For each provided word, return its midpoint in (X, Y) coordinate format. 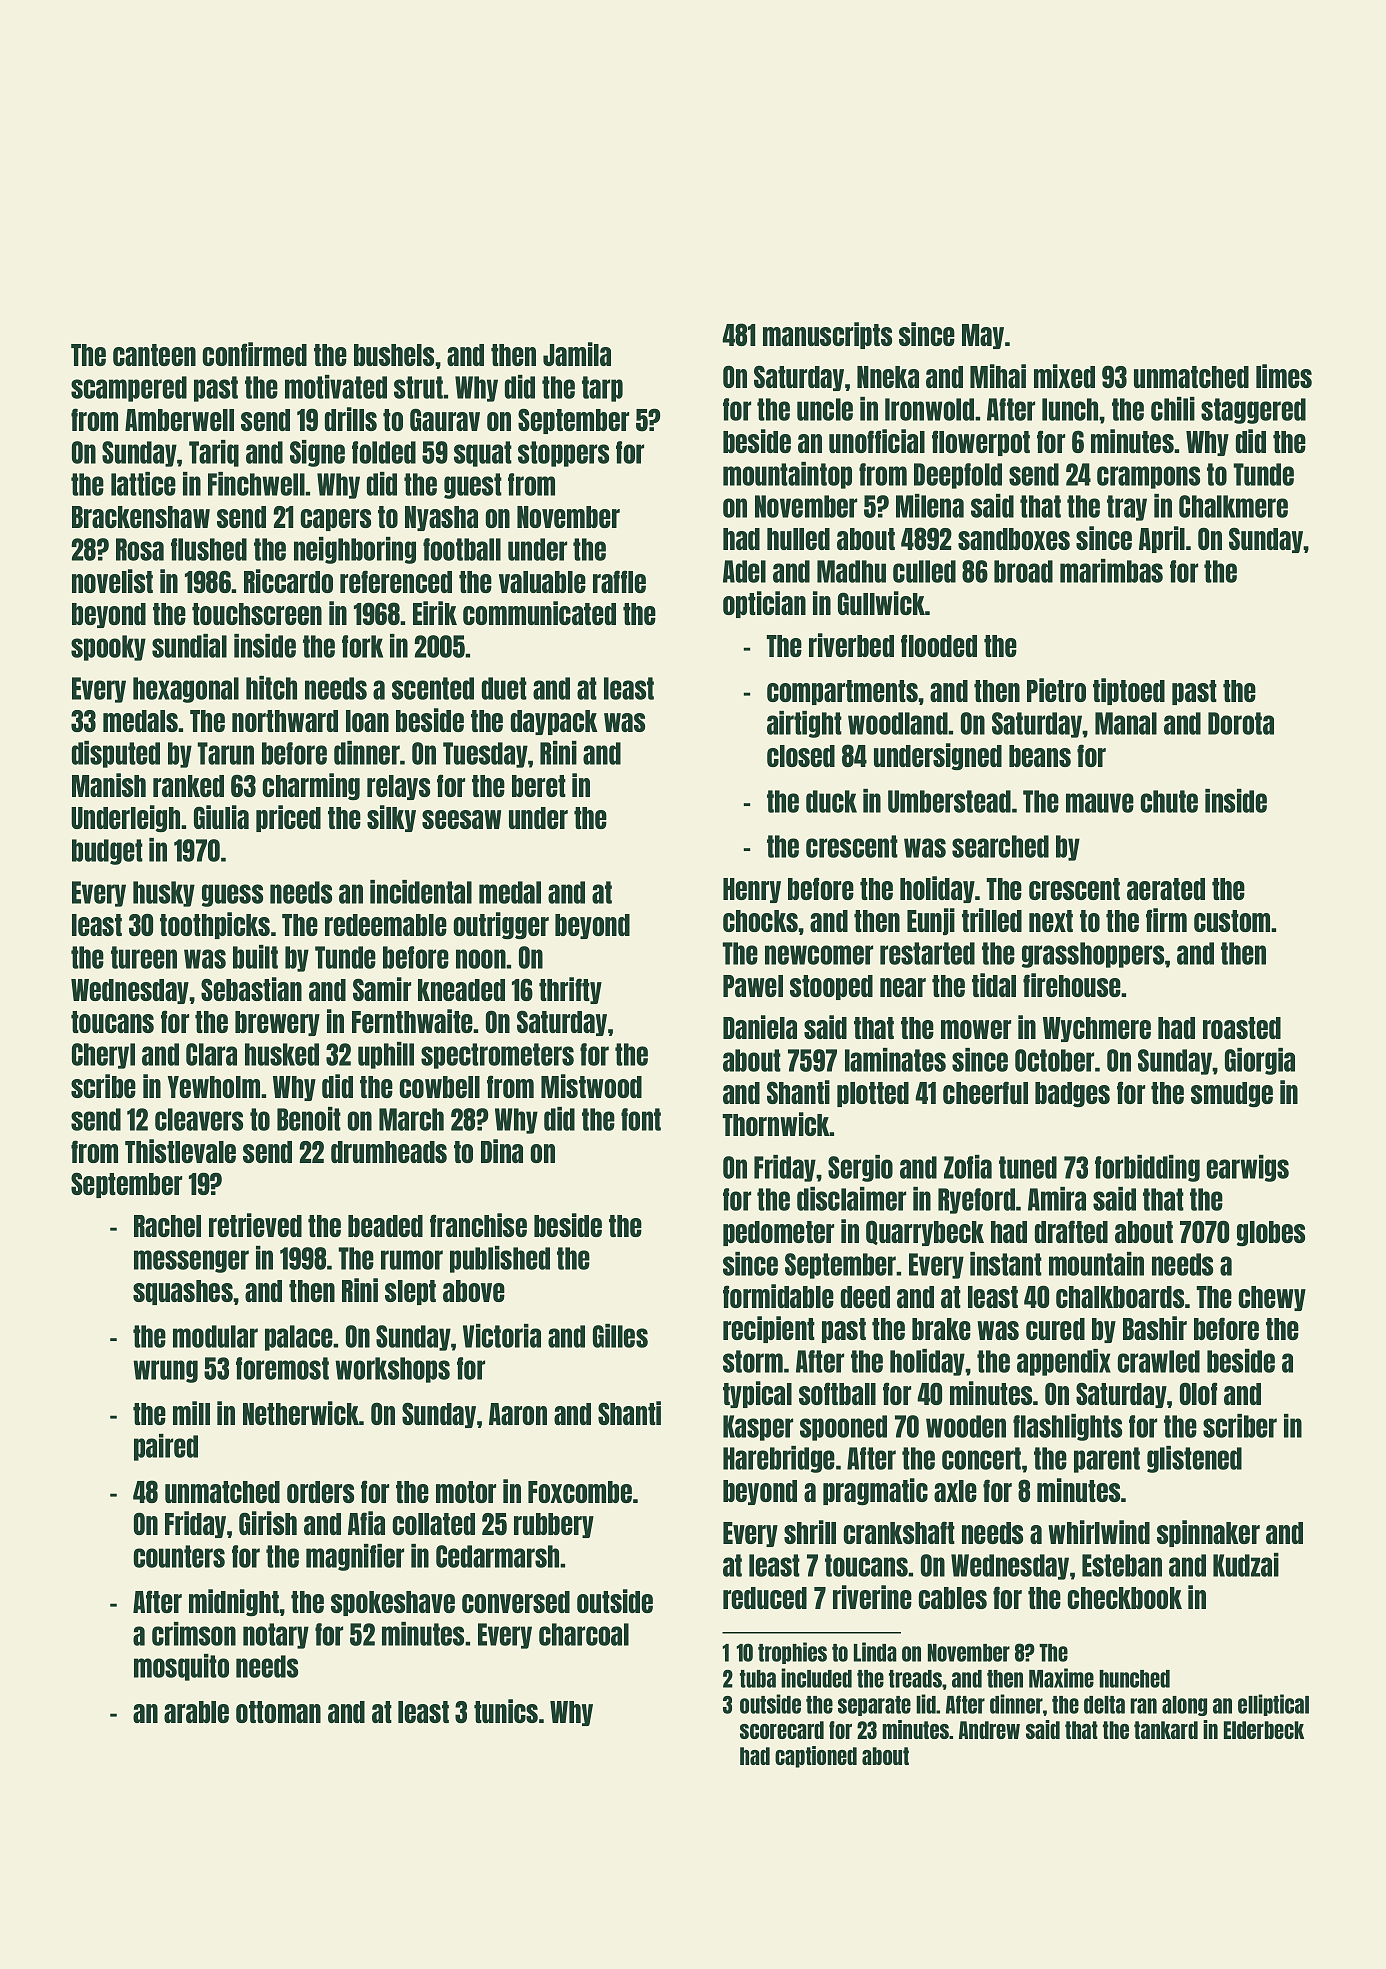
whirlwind (1099, 1532)
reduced (765, 1598)
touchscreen (257, 614)
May (983, 336)
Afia (366, 1523)
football (462, 549)
